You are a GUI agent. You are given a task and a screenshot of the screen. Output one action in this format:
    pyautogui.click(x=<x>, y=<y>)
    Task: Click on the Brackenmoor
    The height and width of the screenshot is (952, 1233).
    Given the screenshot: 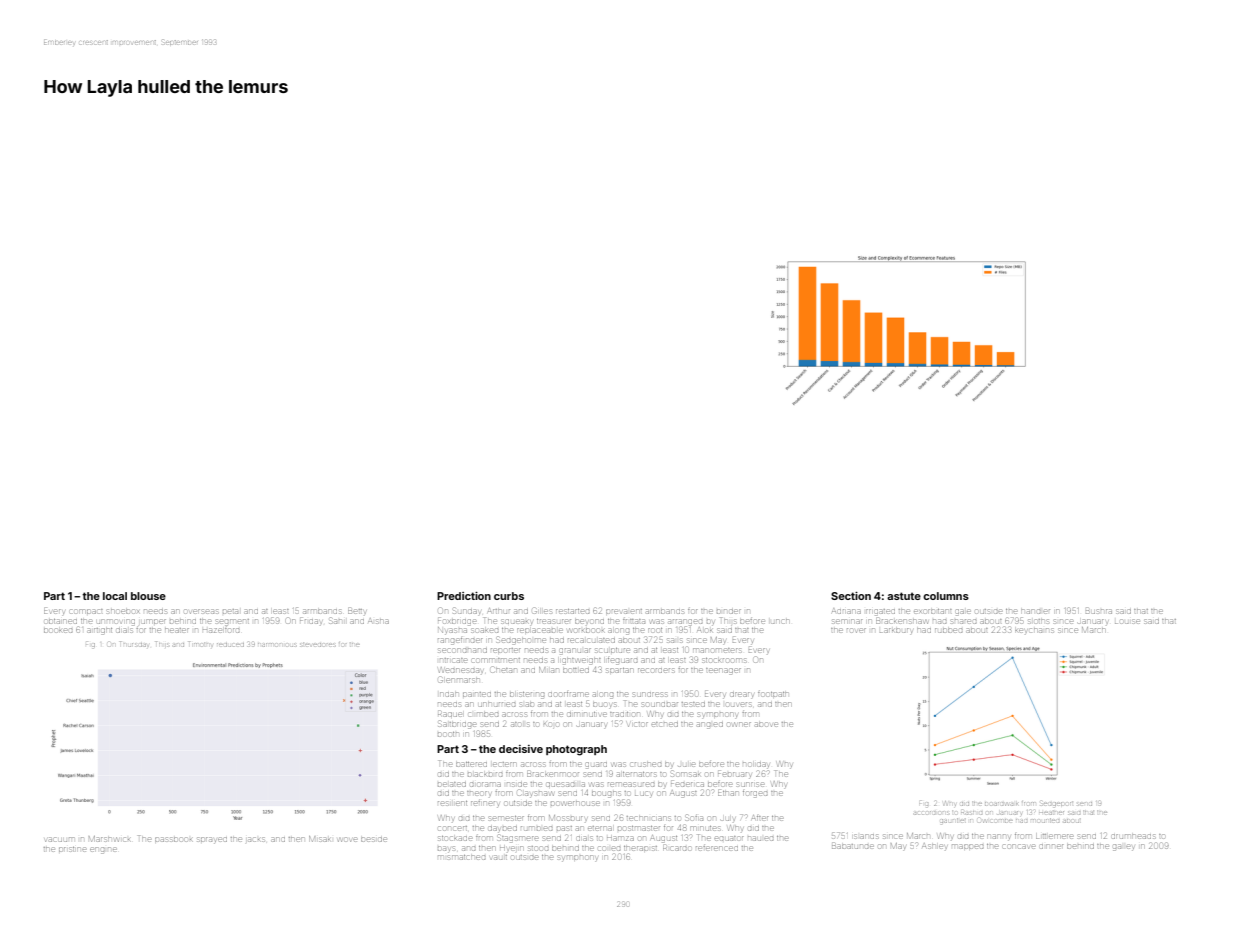 What is the action you would take?
    pyautogui.click(x=553, y=774)
